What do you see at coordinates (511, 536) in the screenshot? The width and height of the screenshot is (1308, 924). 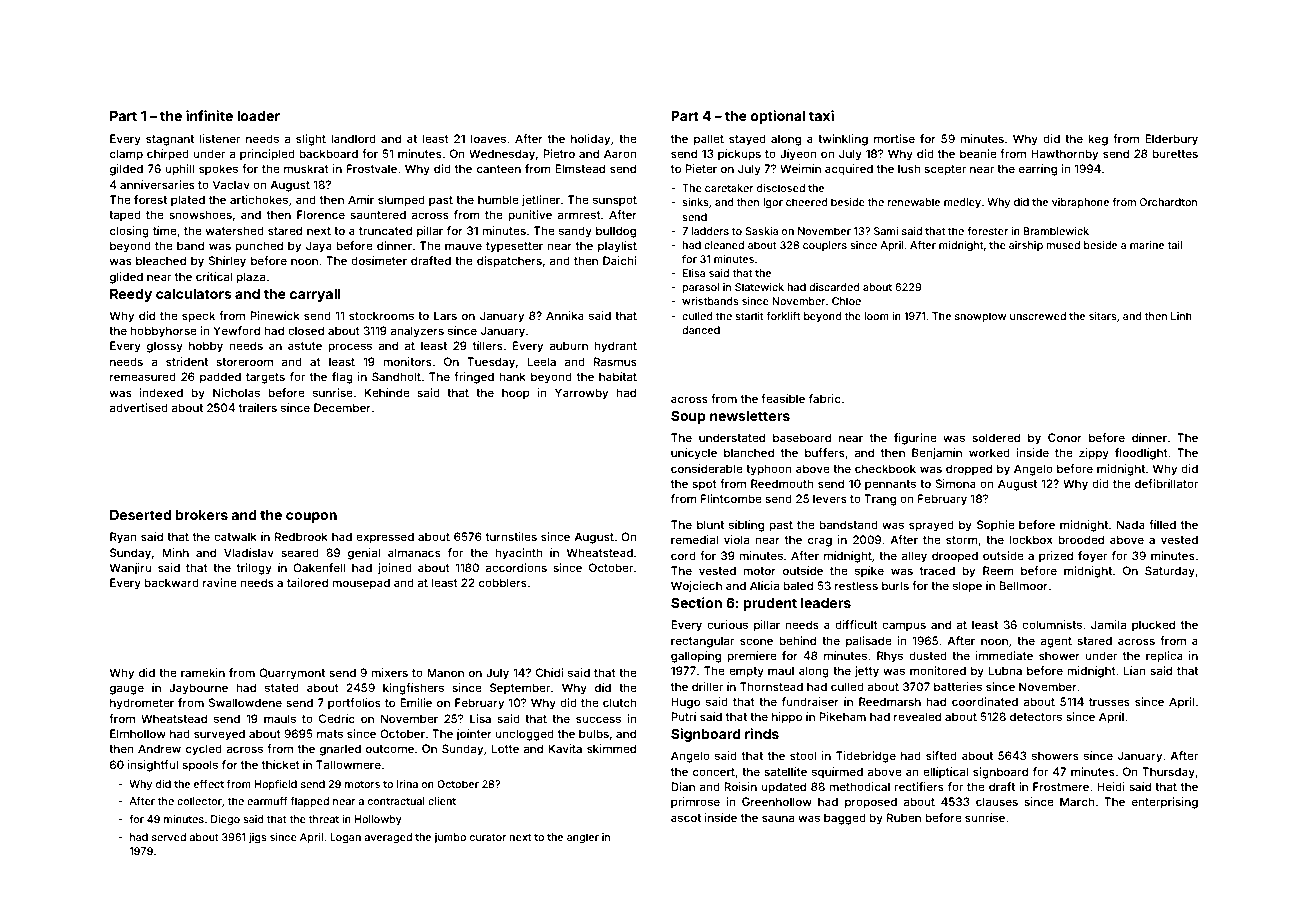 I see `turnstiles` at bounding box center [511, 536].
